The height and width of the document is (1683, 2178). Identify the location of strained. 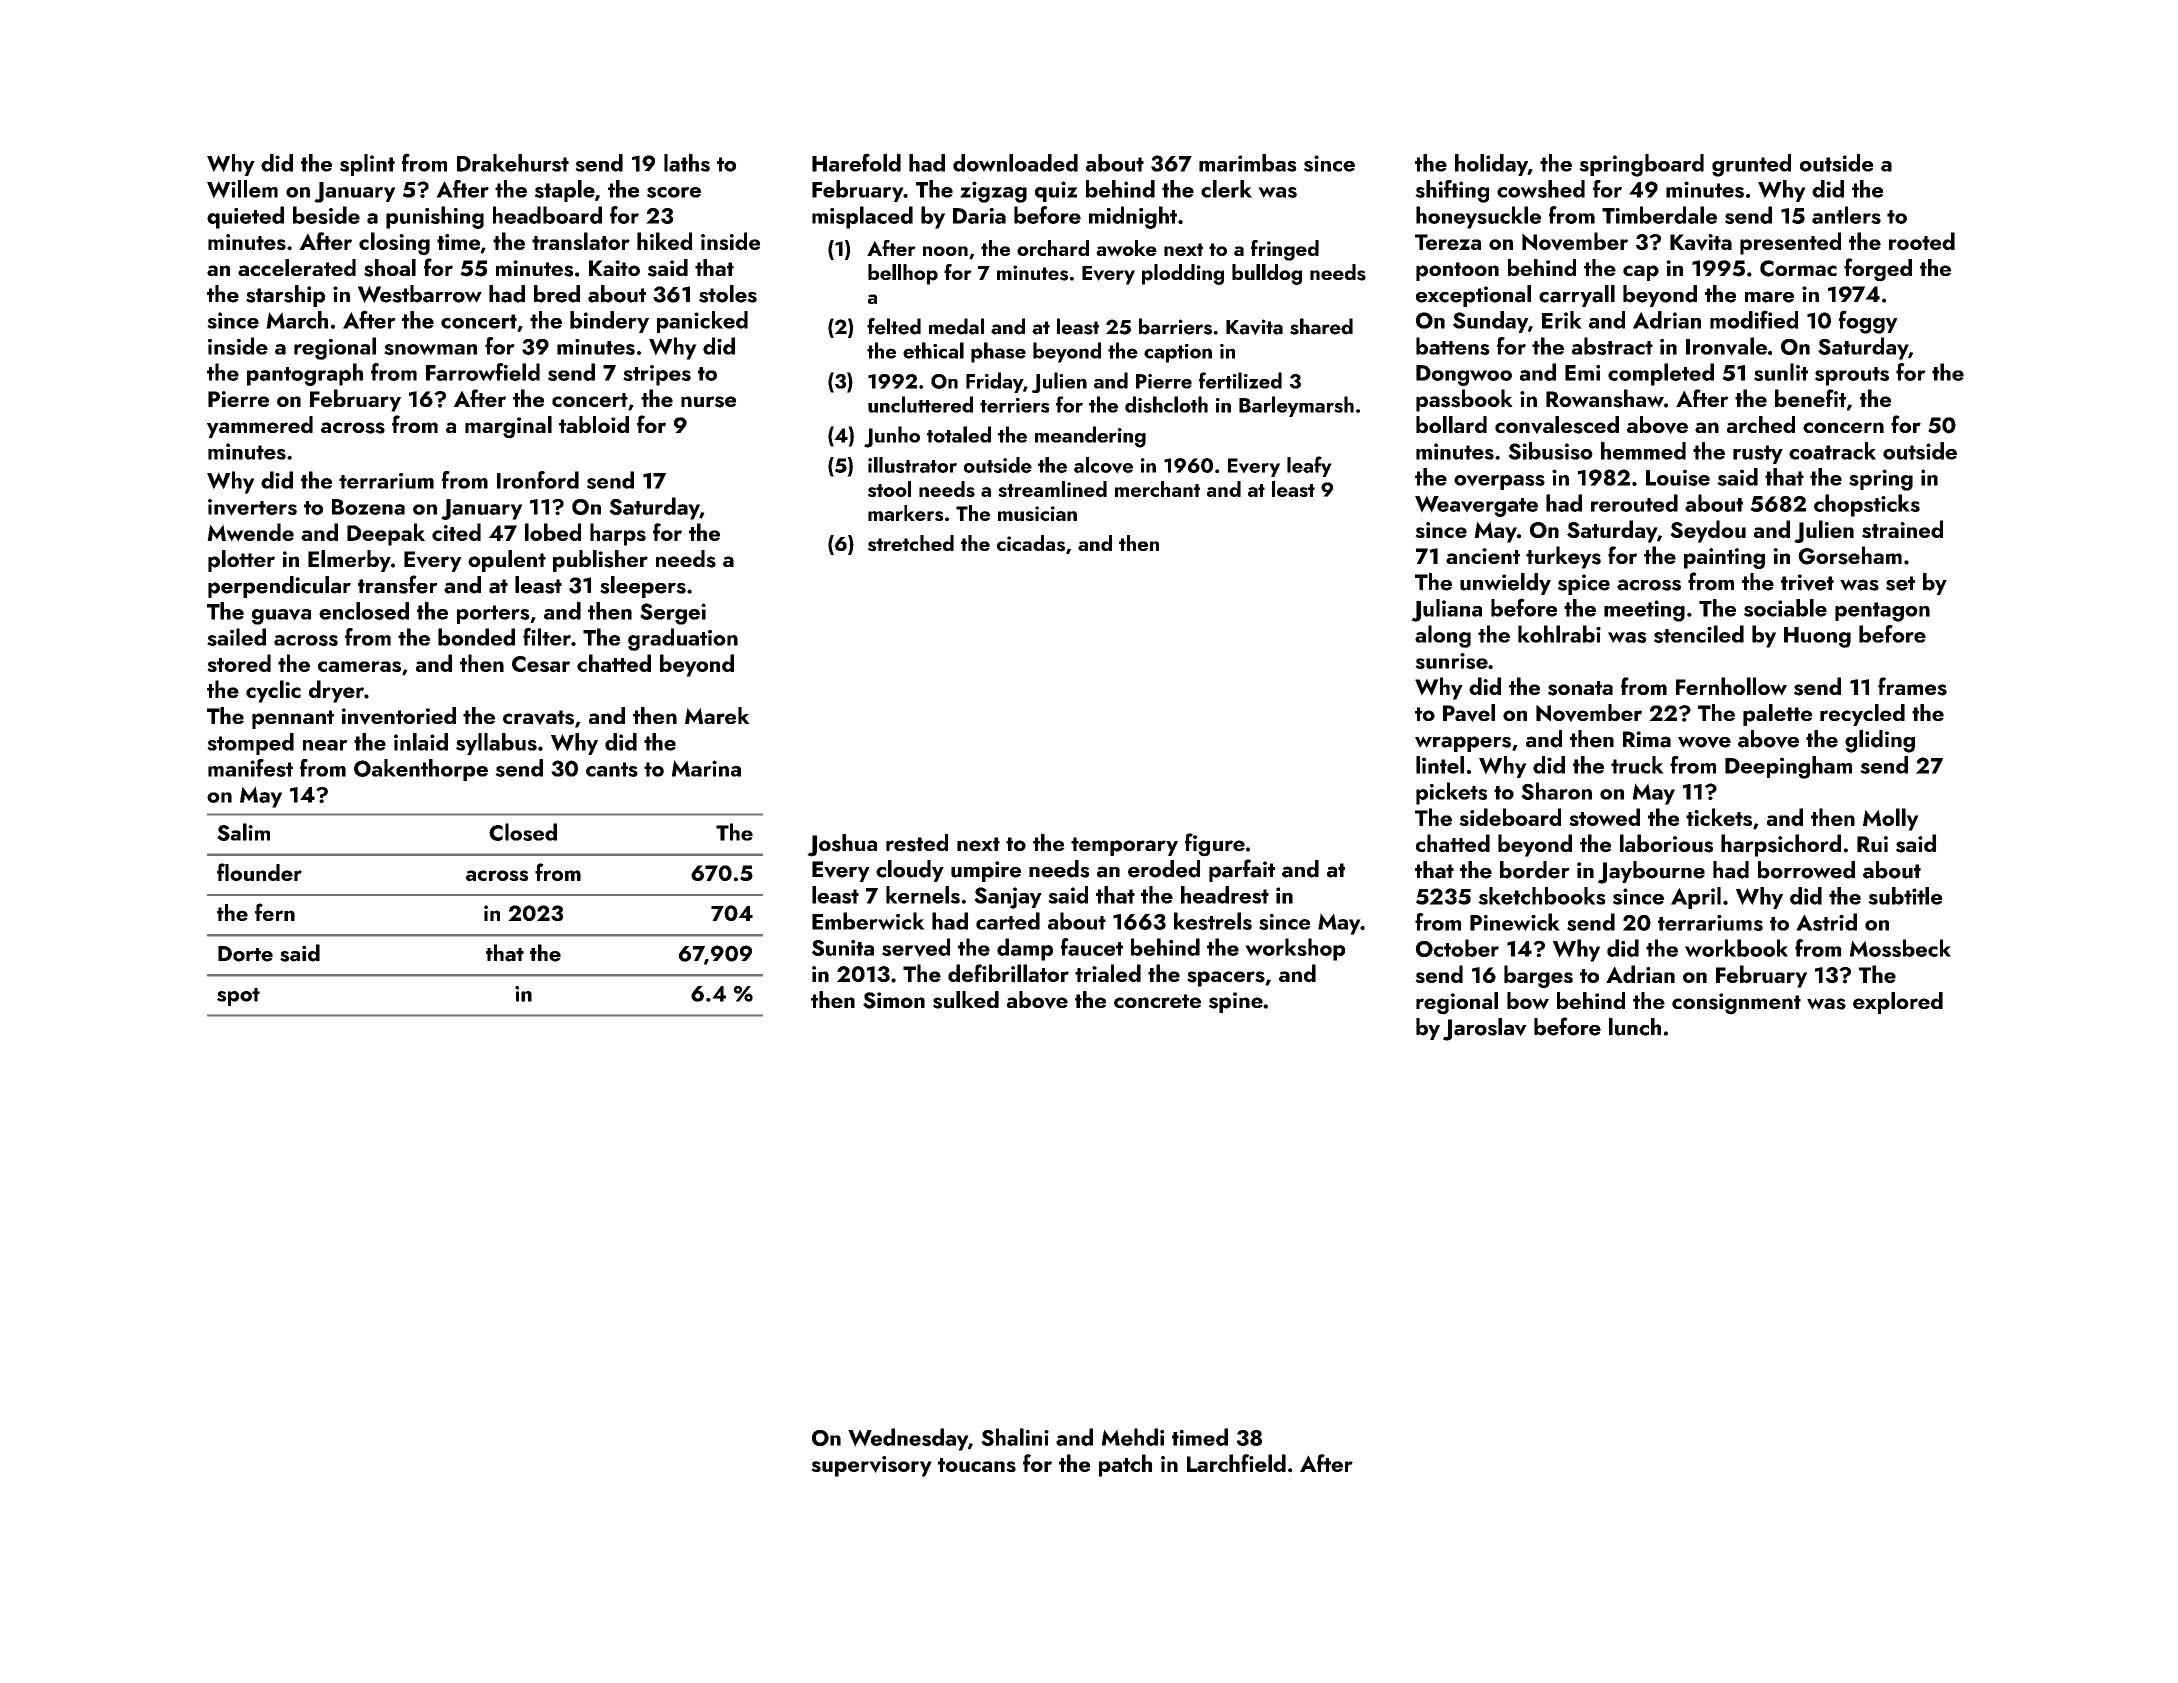
(1902, 529).
